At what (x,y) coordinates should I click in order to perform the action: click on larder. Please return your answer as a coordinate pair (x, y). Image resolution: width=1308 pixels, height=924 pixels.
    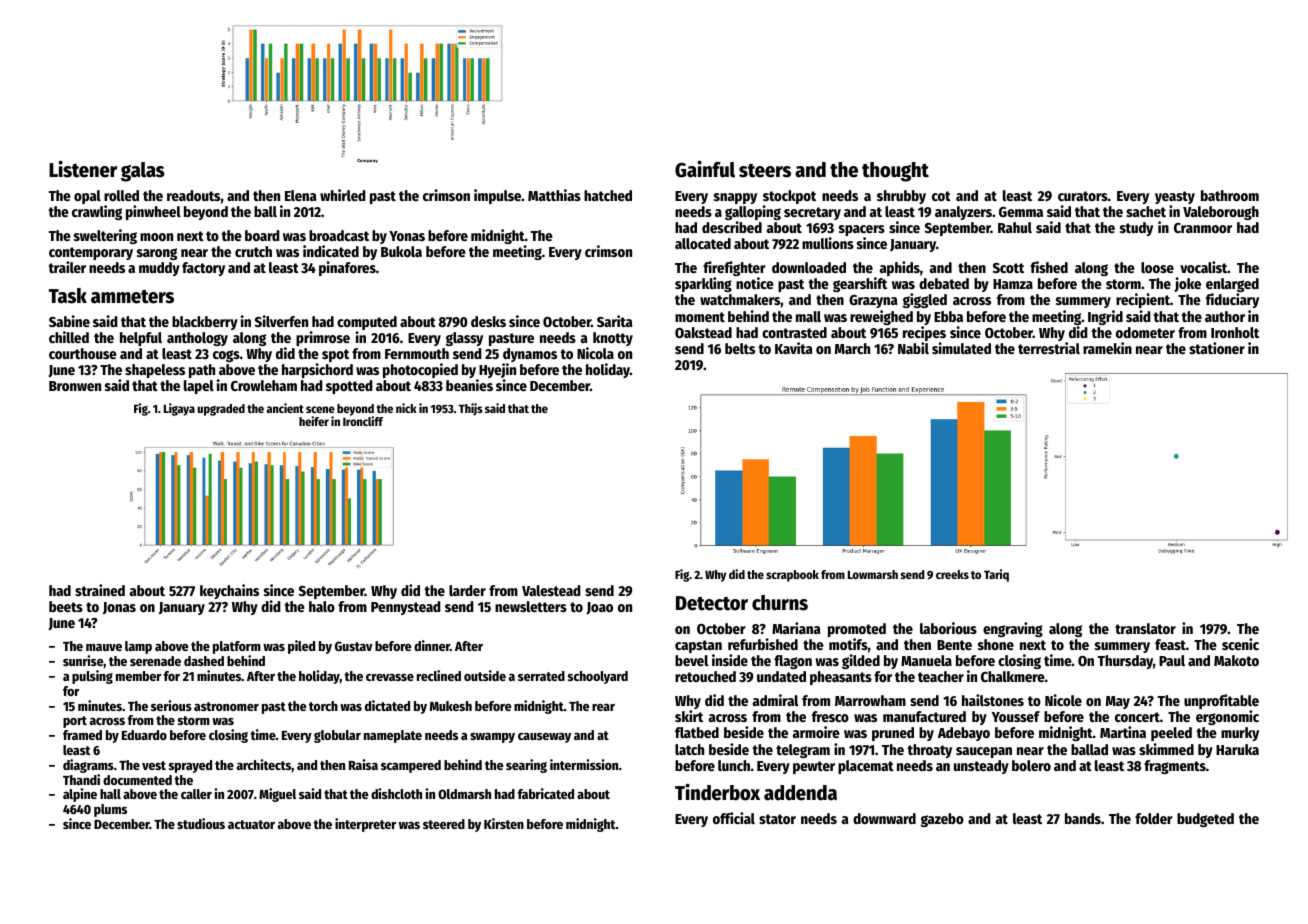
    Looking at the image, I should click on (467, 590).
